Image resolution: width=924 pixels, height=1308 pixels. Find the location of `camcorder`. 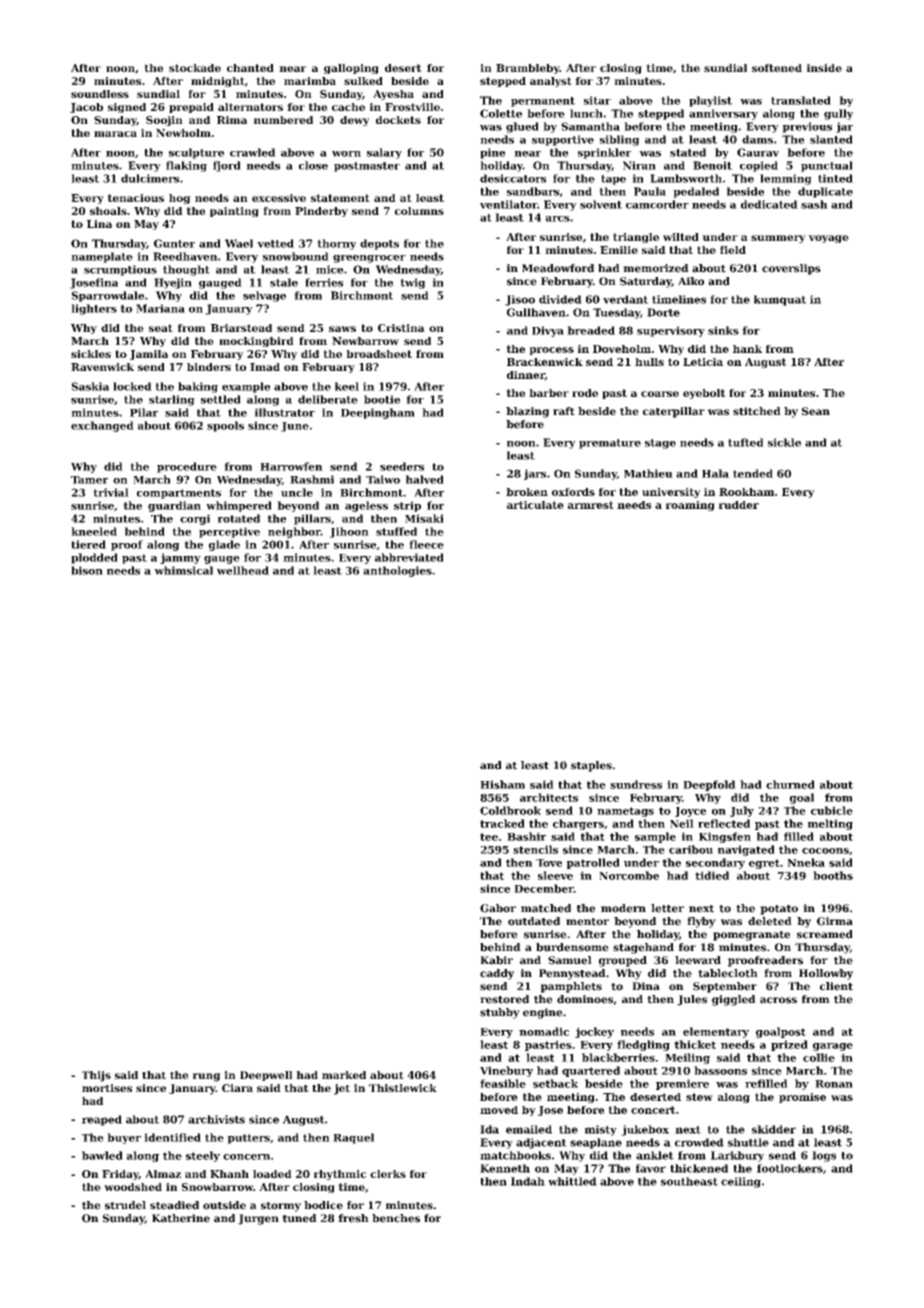

camcorder is located at coordinates (657, 204).
